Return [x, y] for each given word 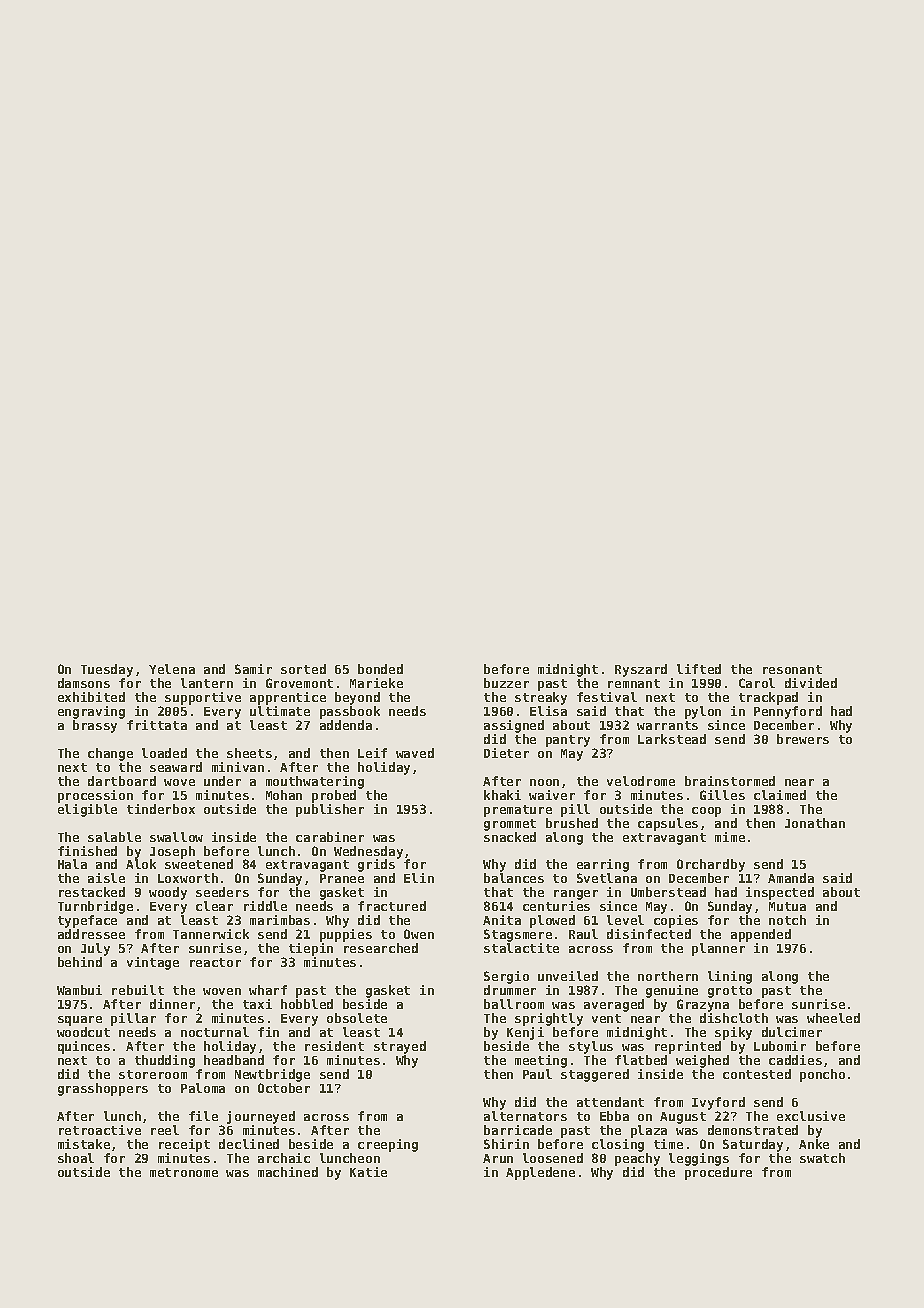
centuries [556, 906]
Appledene [540, 1173]
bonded [380, 669]
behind [80, 962]
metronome [184, 1172]
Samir [253, 669]
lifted [699, 669]
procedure [718, 1173]
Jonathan [815, 823]
